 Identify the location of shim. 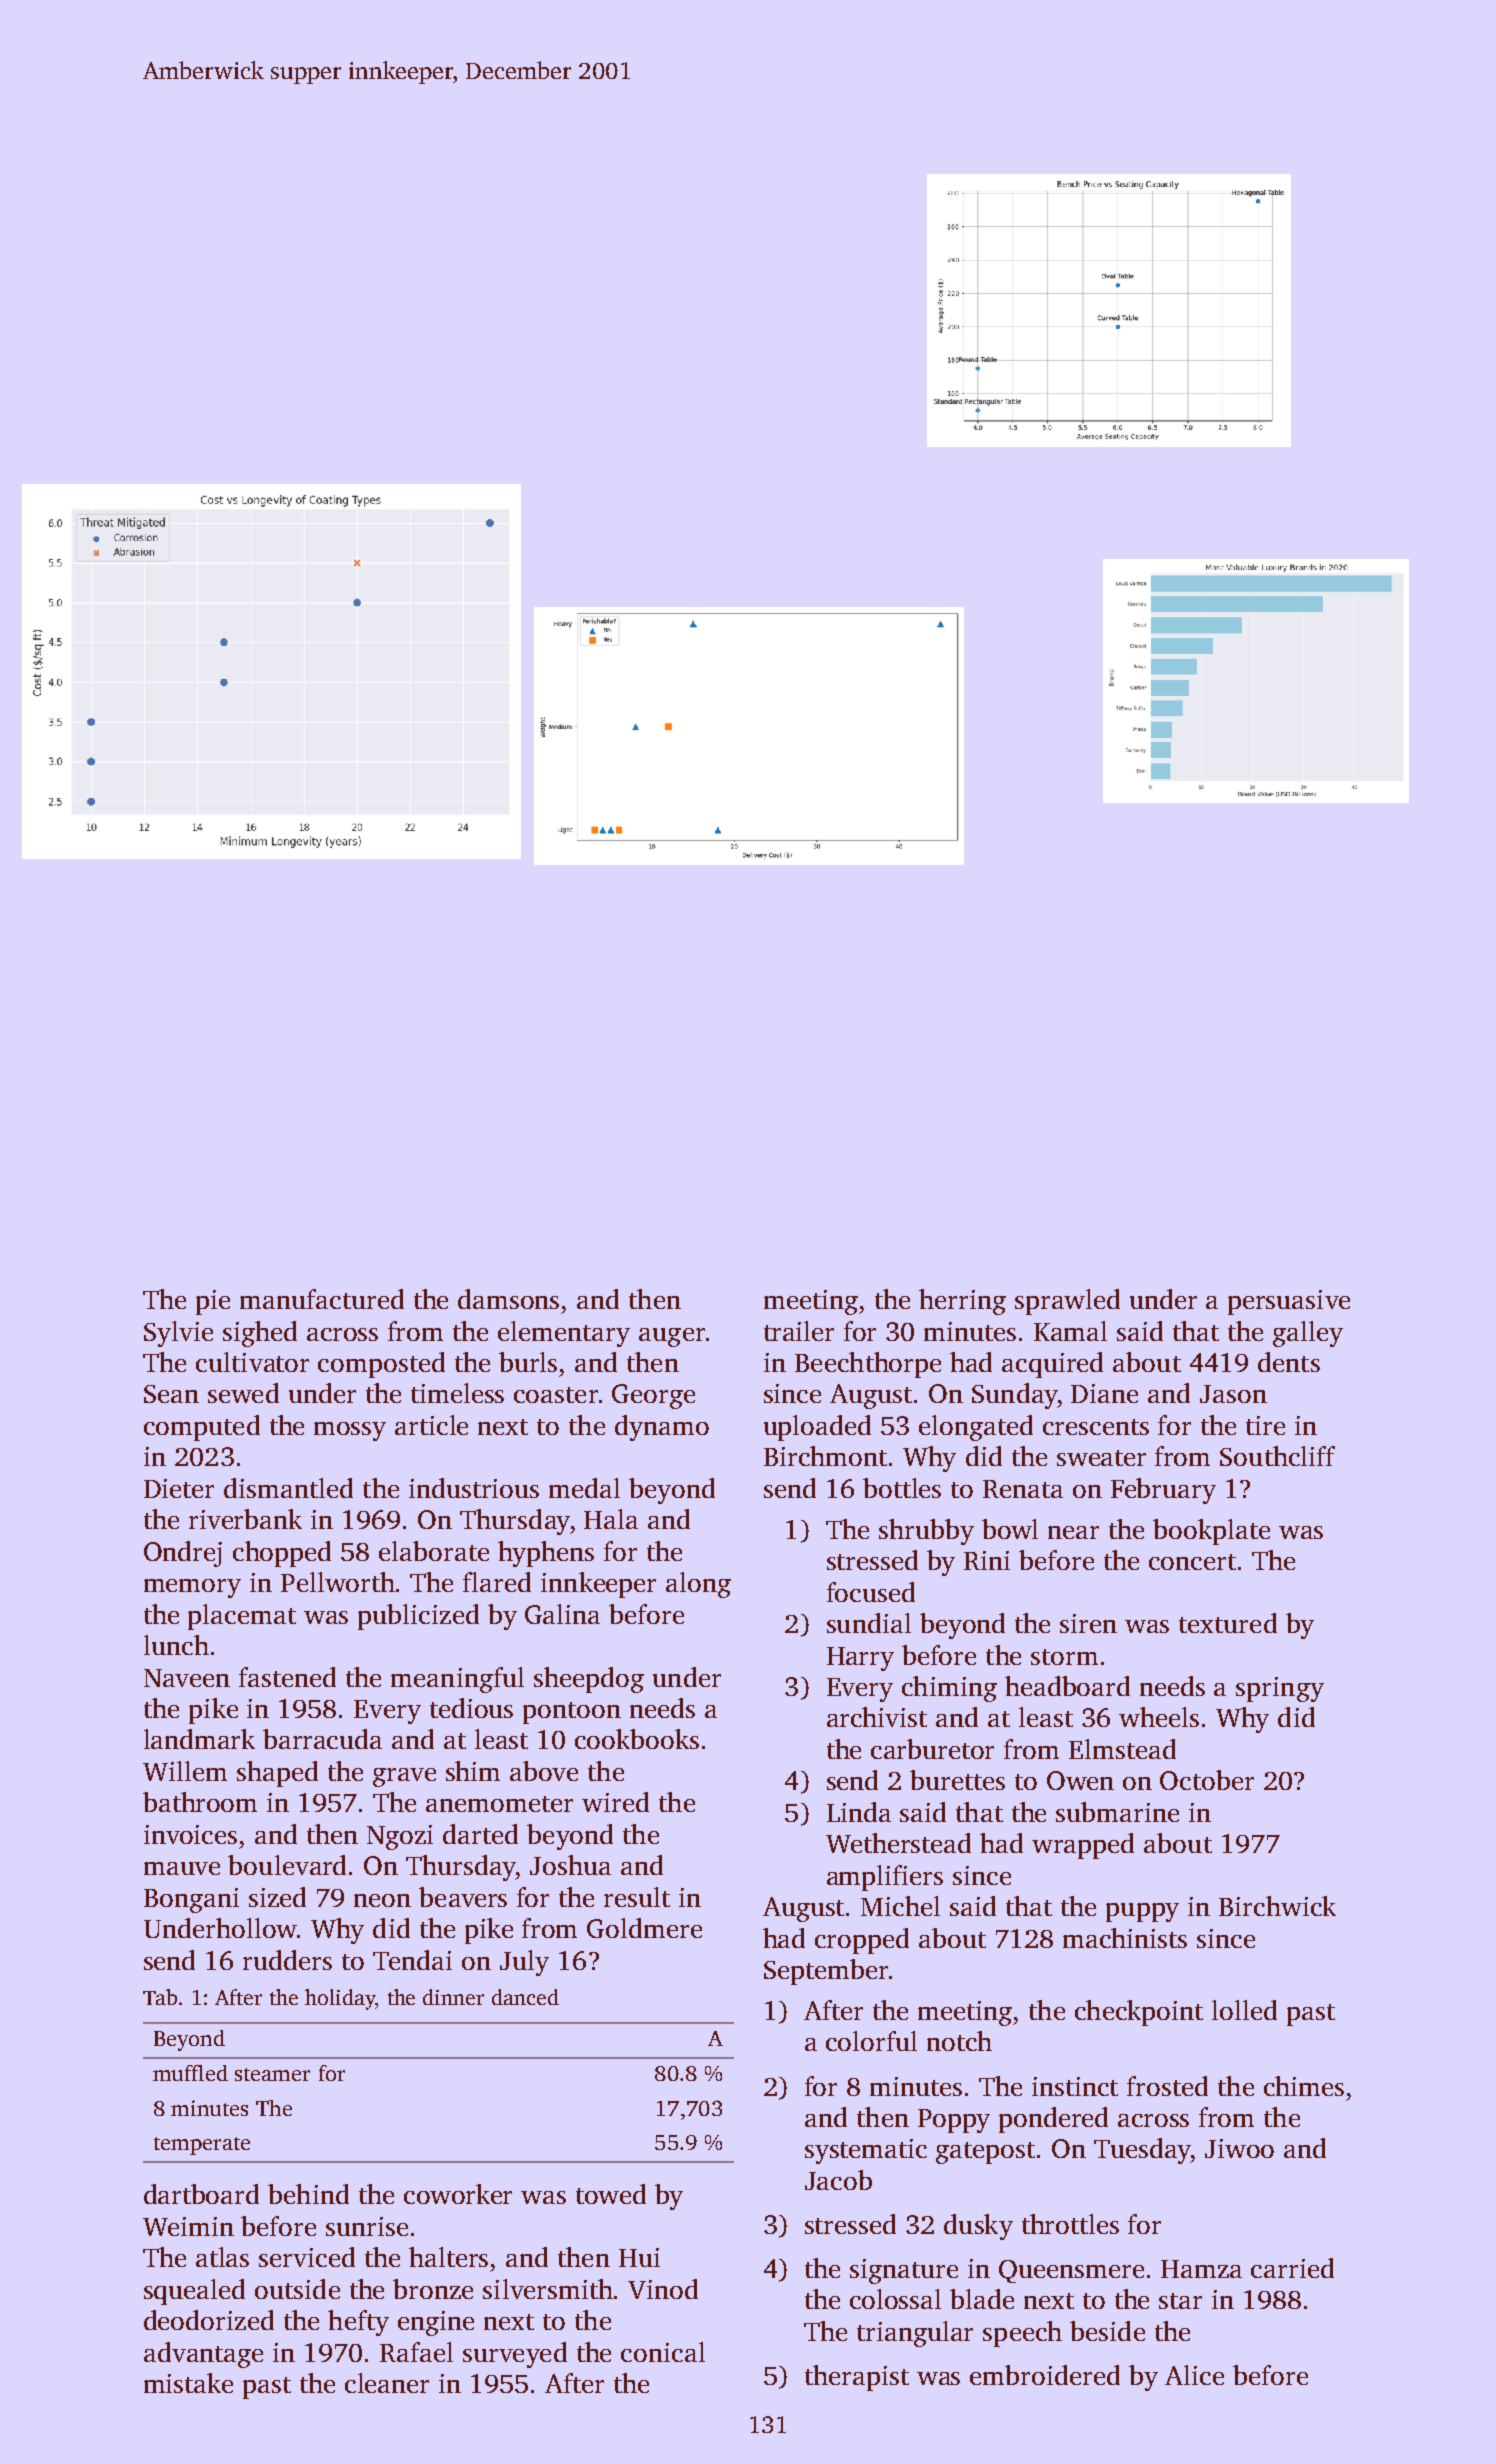
(473, 1771).
